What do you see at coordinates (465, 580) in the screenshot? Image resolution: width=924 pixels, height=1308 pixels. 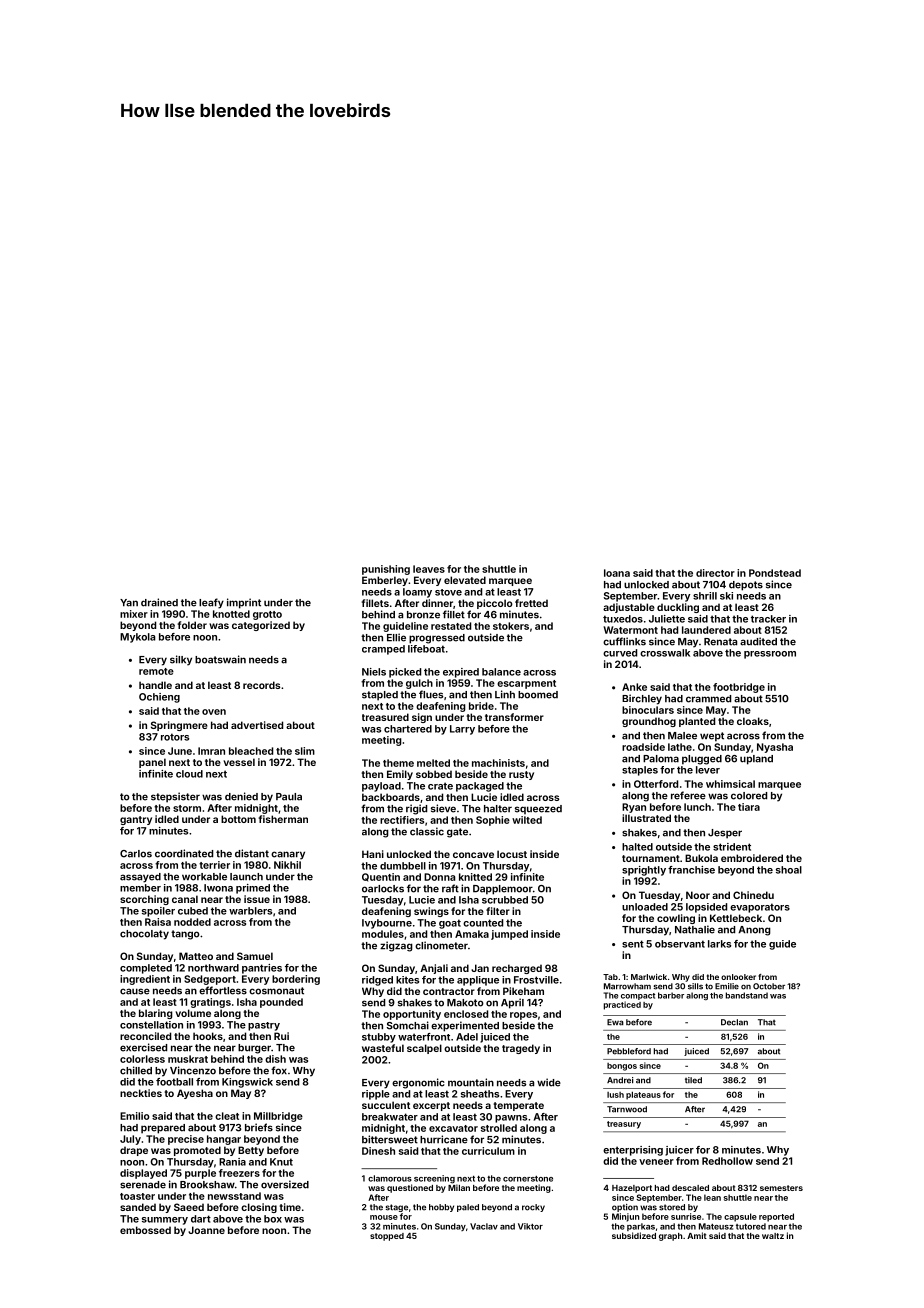 I see `elevated` at bounding box center [465, 580].
